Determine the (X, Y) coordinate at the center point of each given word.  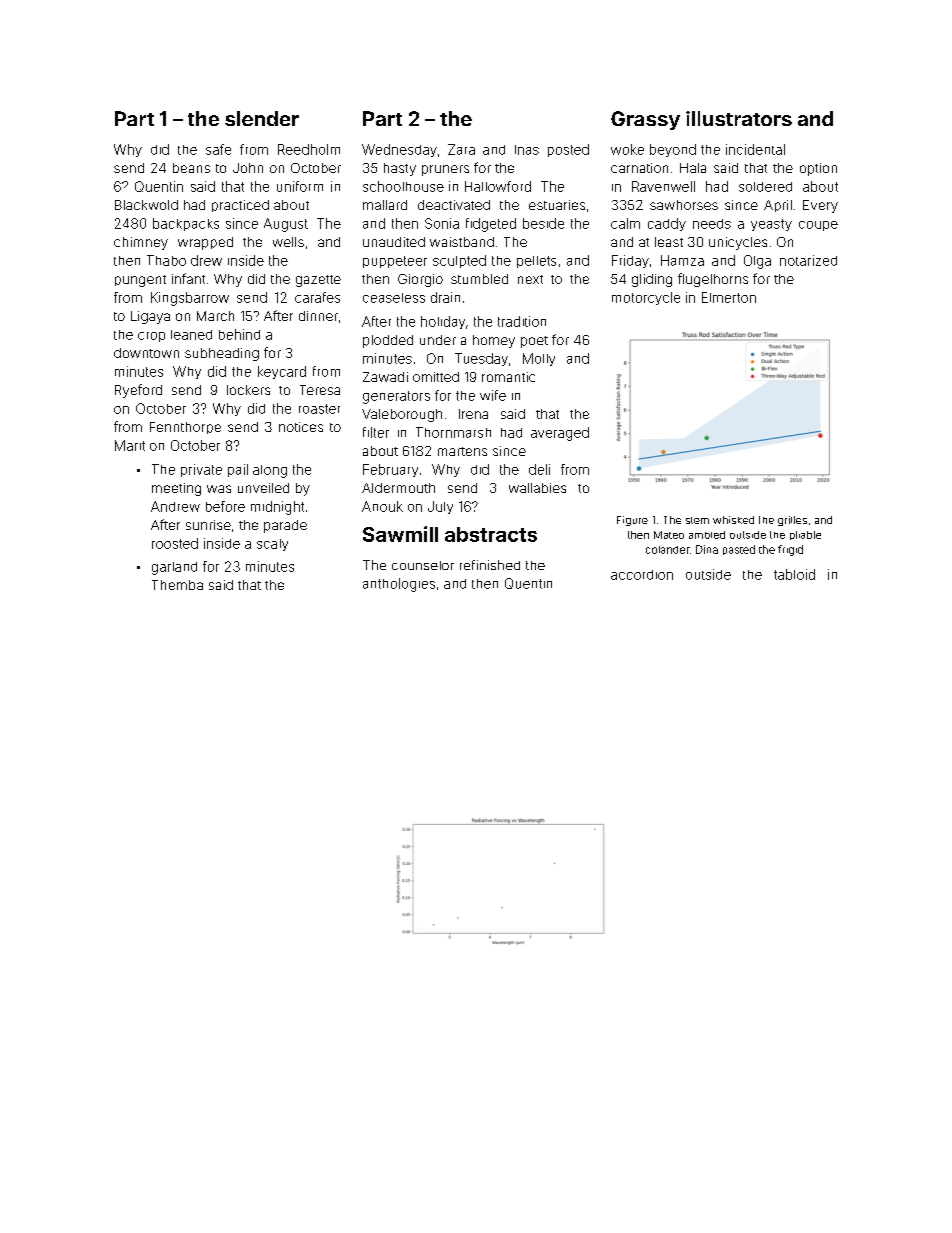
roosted (175, 543)
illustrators (739, 118)
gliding (652, 280)
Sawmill (400, 534)
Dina (707, 549)
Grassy (645, 120)
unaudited (394, 242)
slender (262, 118)
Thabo (166, 260)
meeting (176, 489)
